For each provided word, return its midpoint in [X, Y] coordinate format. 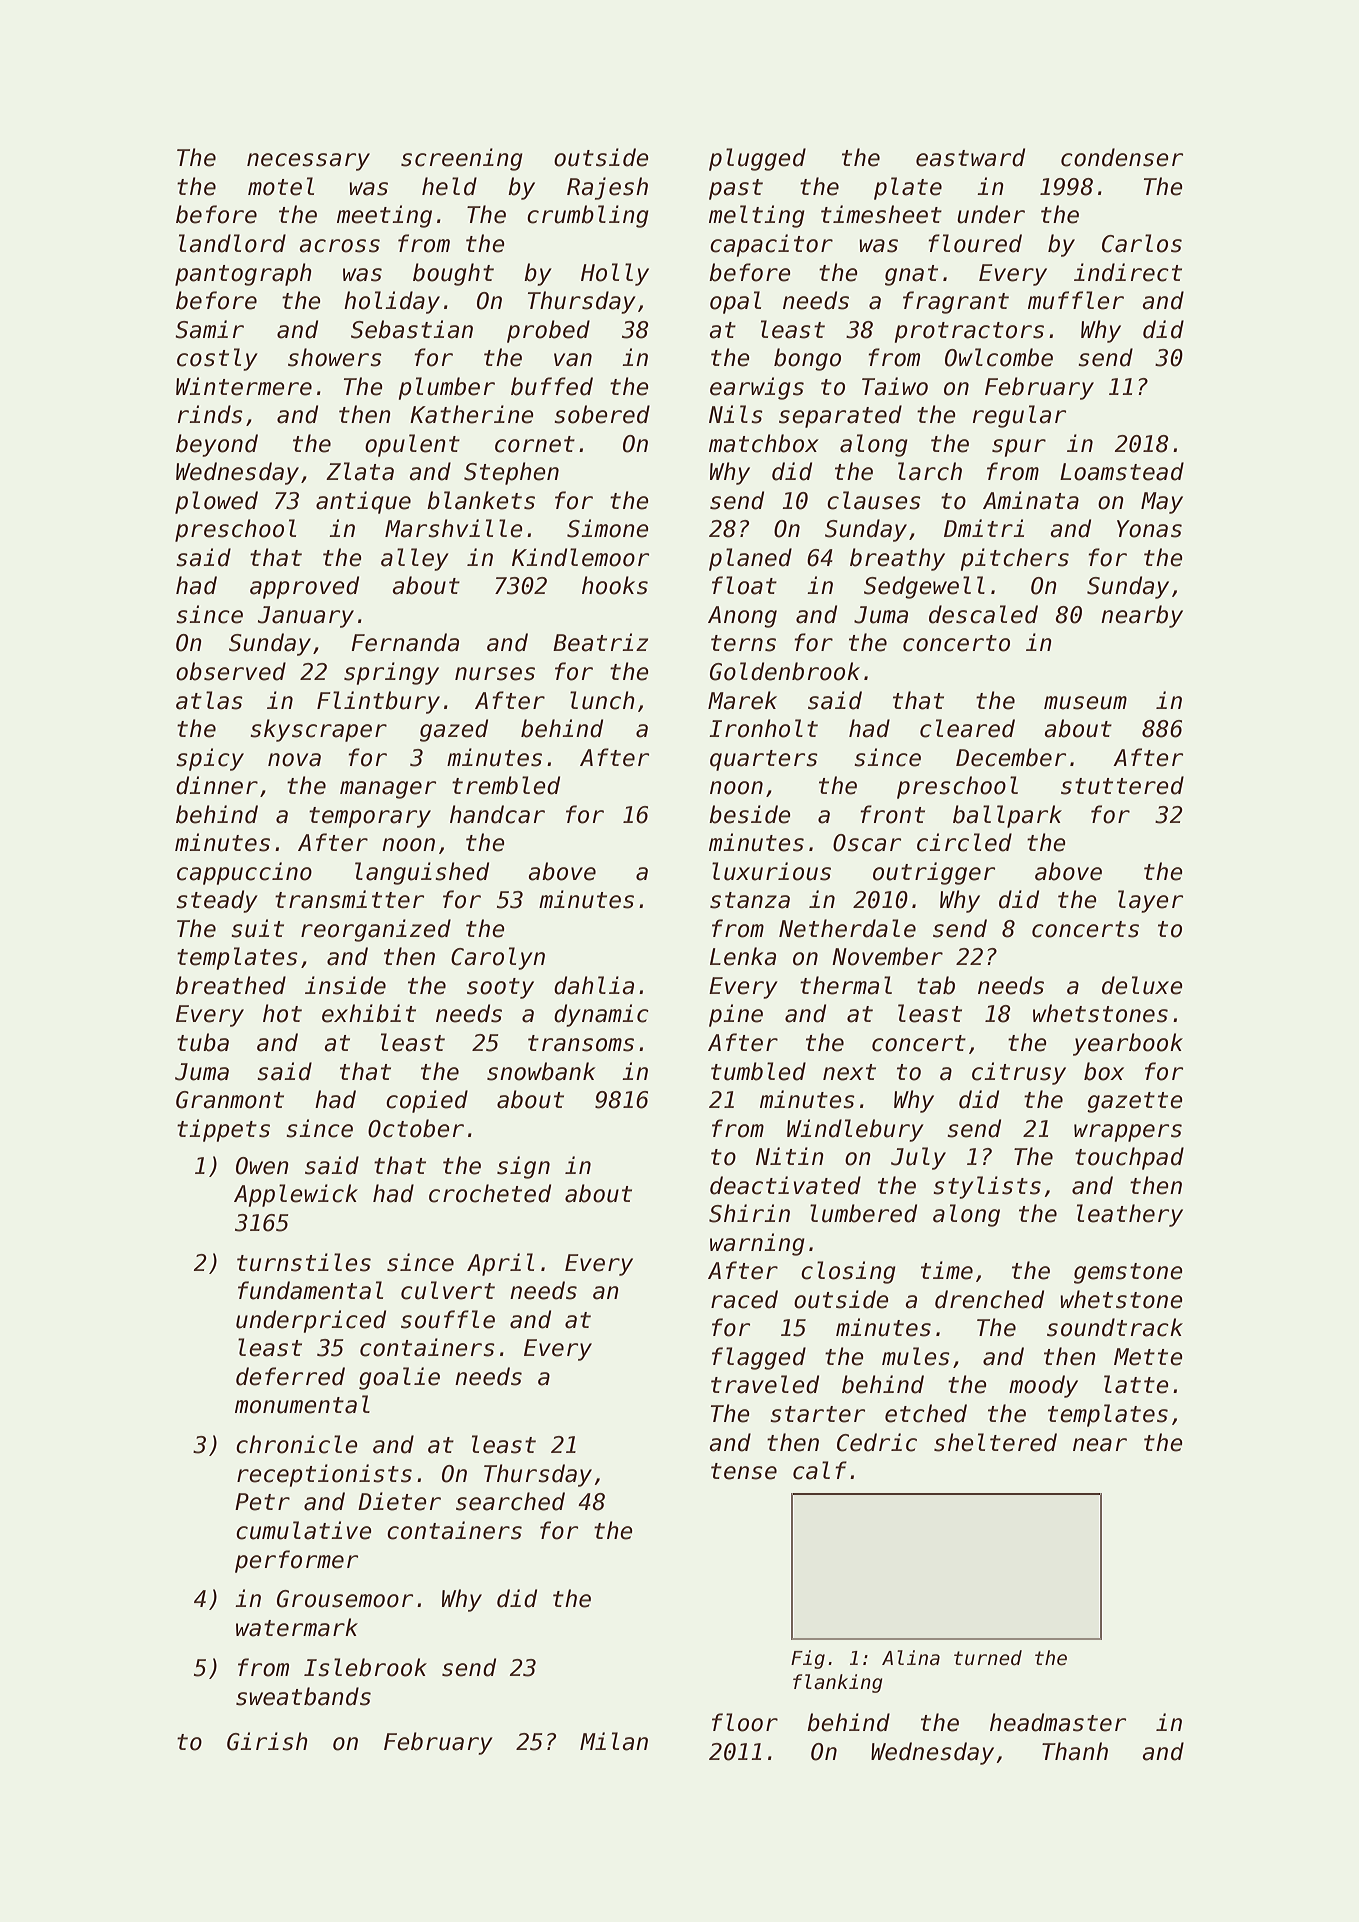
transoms [581, 1043]
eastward [970, 157]
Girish [267, 1741]
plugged [757, 159]
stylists [987, 1187]
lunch [602, 700]
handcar [497, 814]
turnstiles [304, 1262]
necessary [308, 162]
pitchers [1015, 559]
